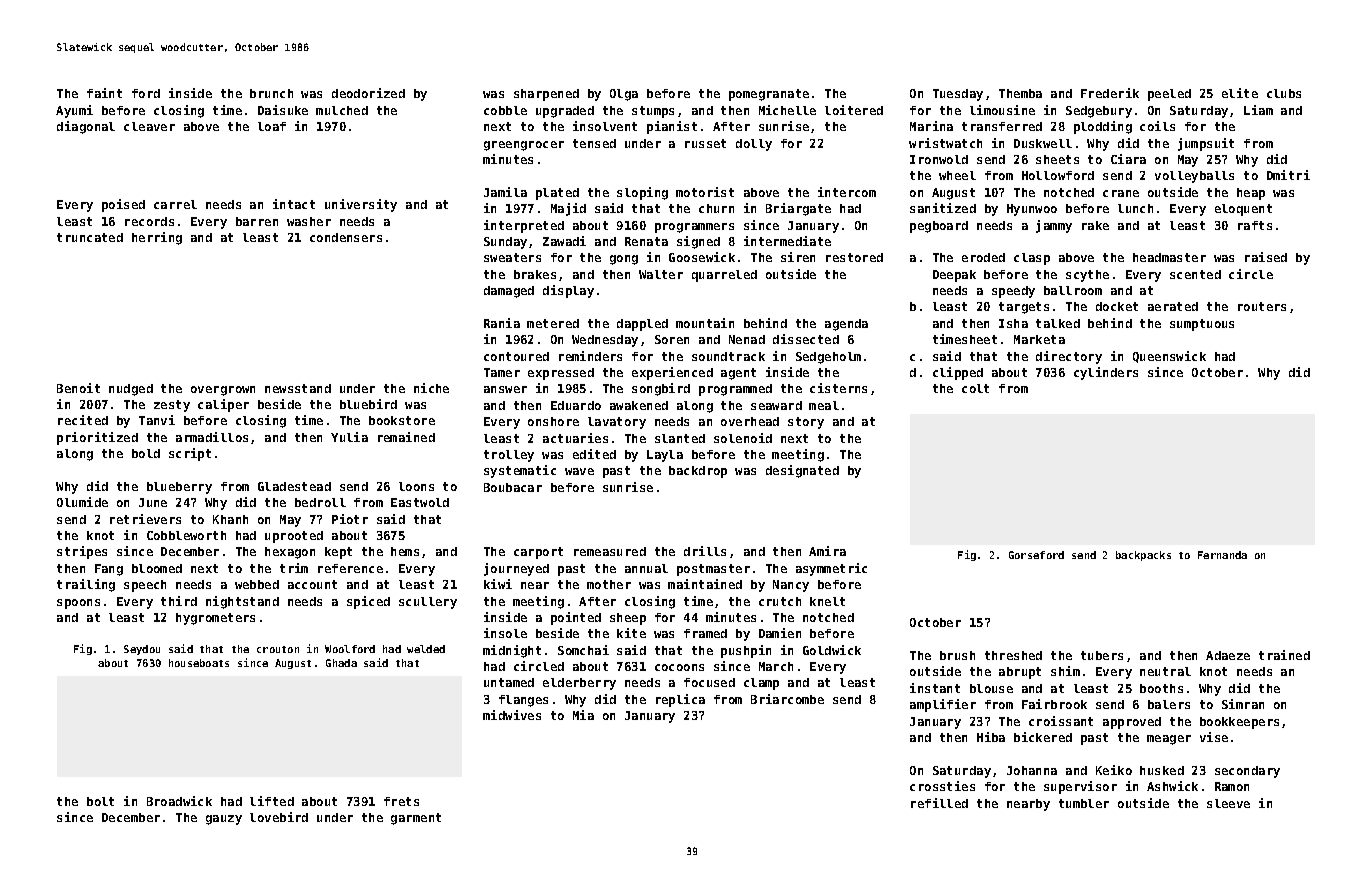  What do you see at coordinates (341, 663) in the screenshot?
I see `Ghada` at bounding box center [341, 663].
